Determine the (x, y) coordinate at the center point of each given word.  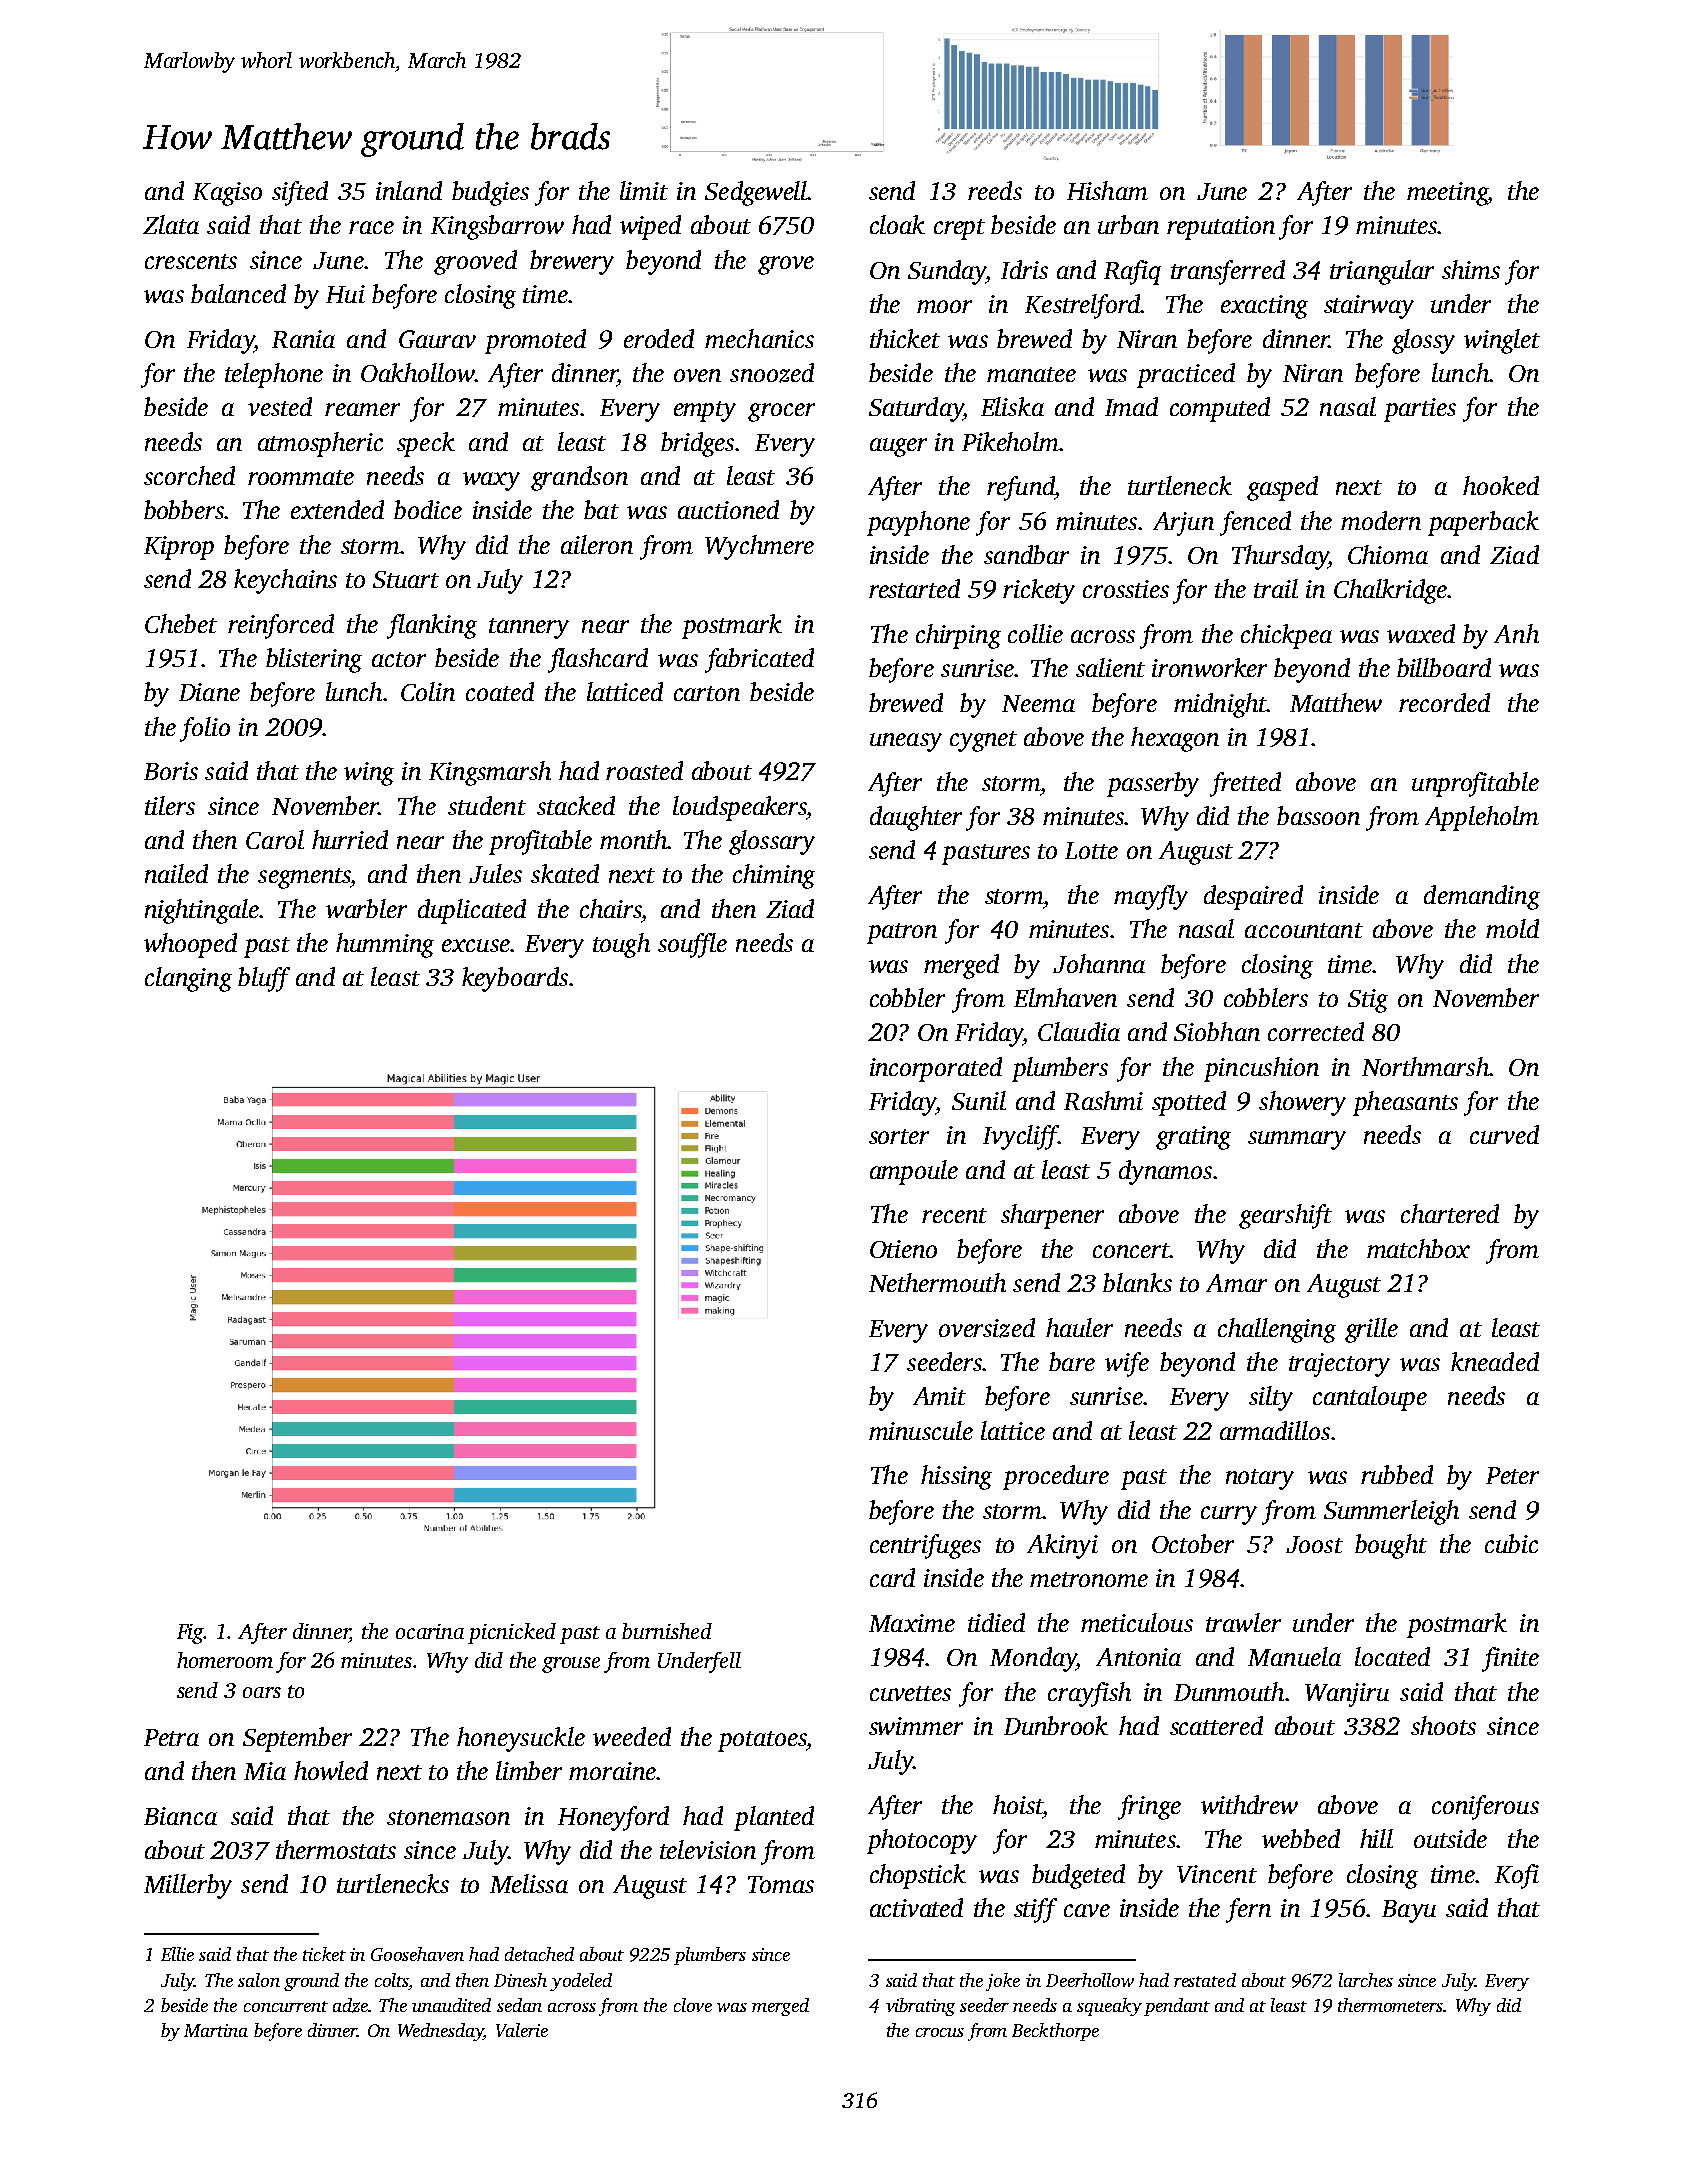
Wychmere (759, 547)
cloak (897, 224)
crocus (940, 2032)
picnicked (512, 1633)
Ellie (177, 1954)
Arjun (1183, 524)
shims (1471, 269)
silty (1271, 1398)
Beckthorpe (1055, 2032)
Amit (939, 1396)
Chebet (181, 623)
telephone (274, 375)
